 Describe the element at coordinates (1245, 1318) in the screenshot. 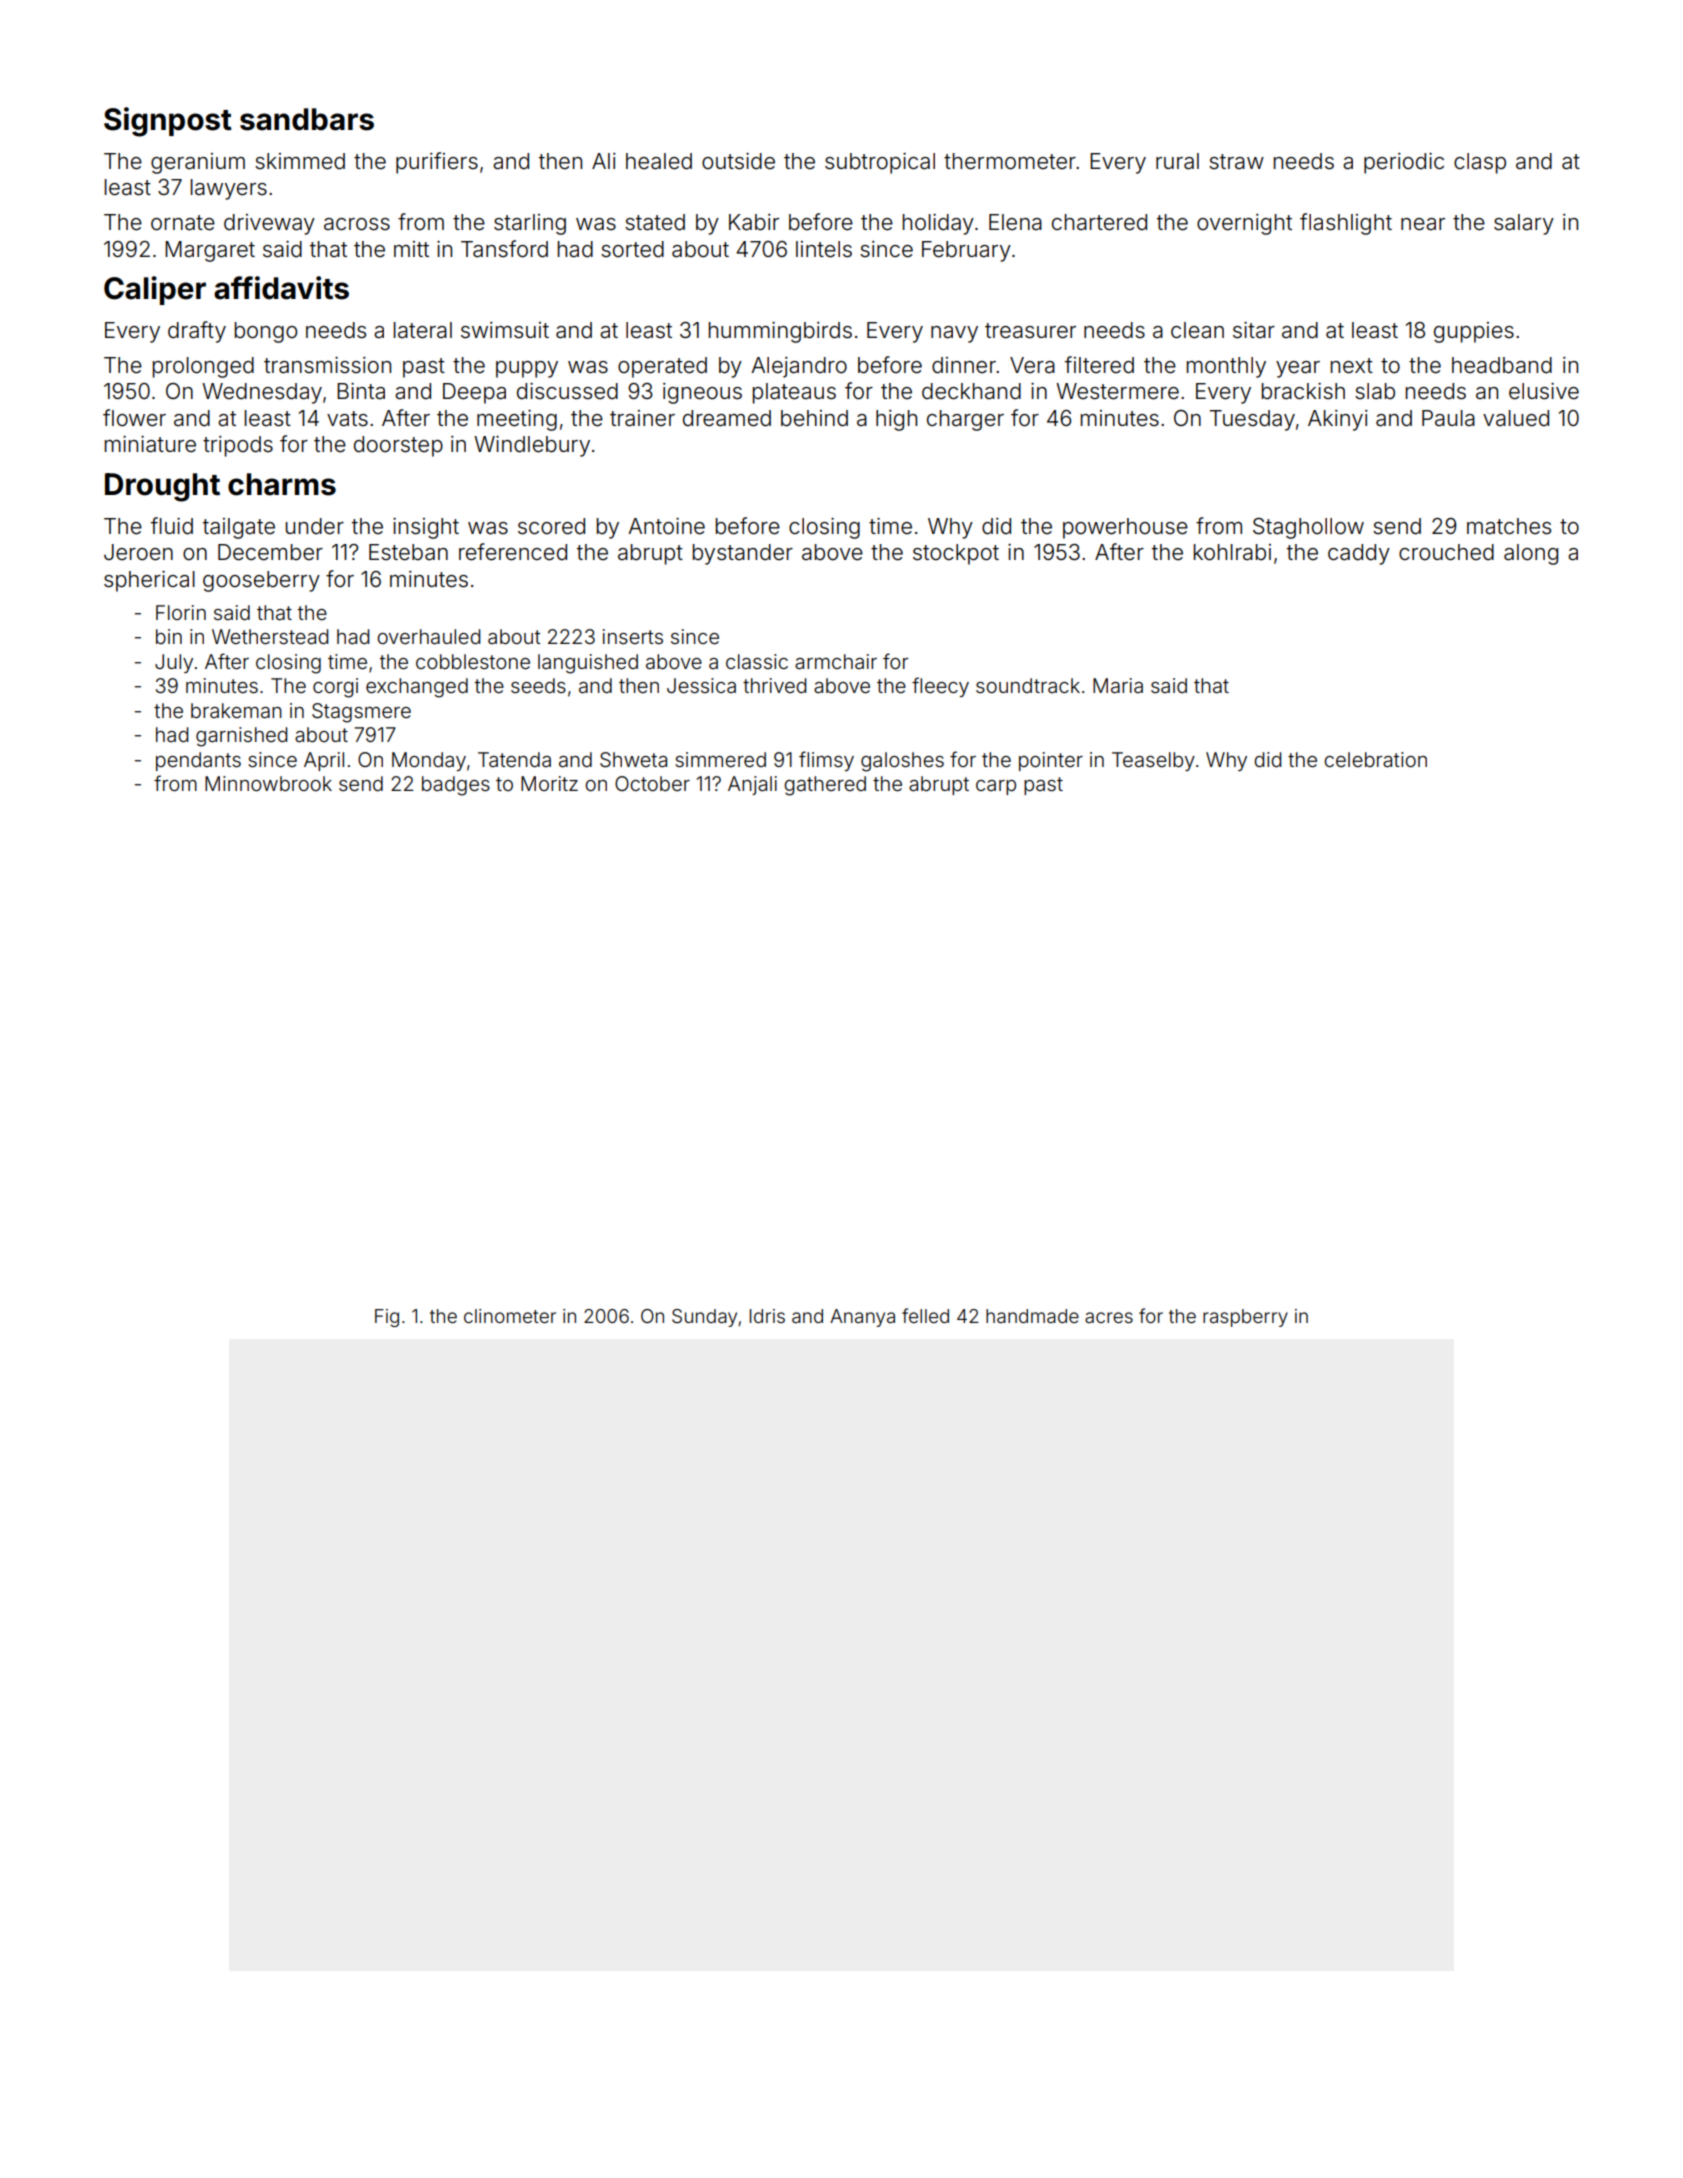

I see `raspberry` at that location.
